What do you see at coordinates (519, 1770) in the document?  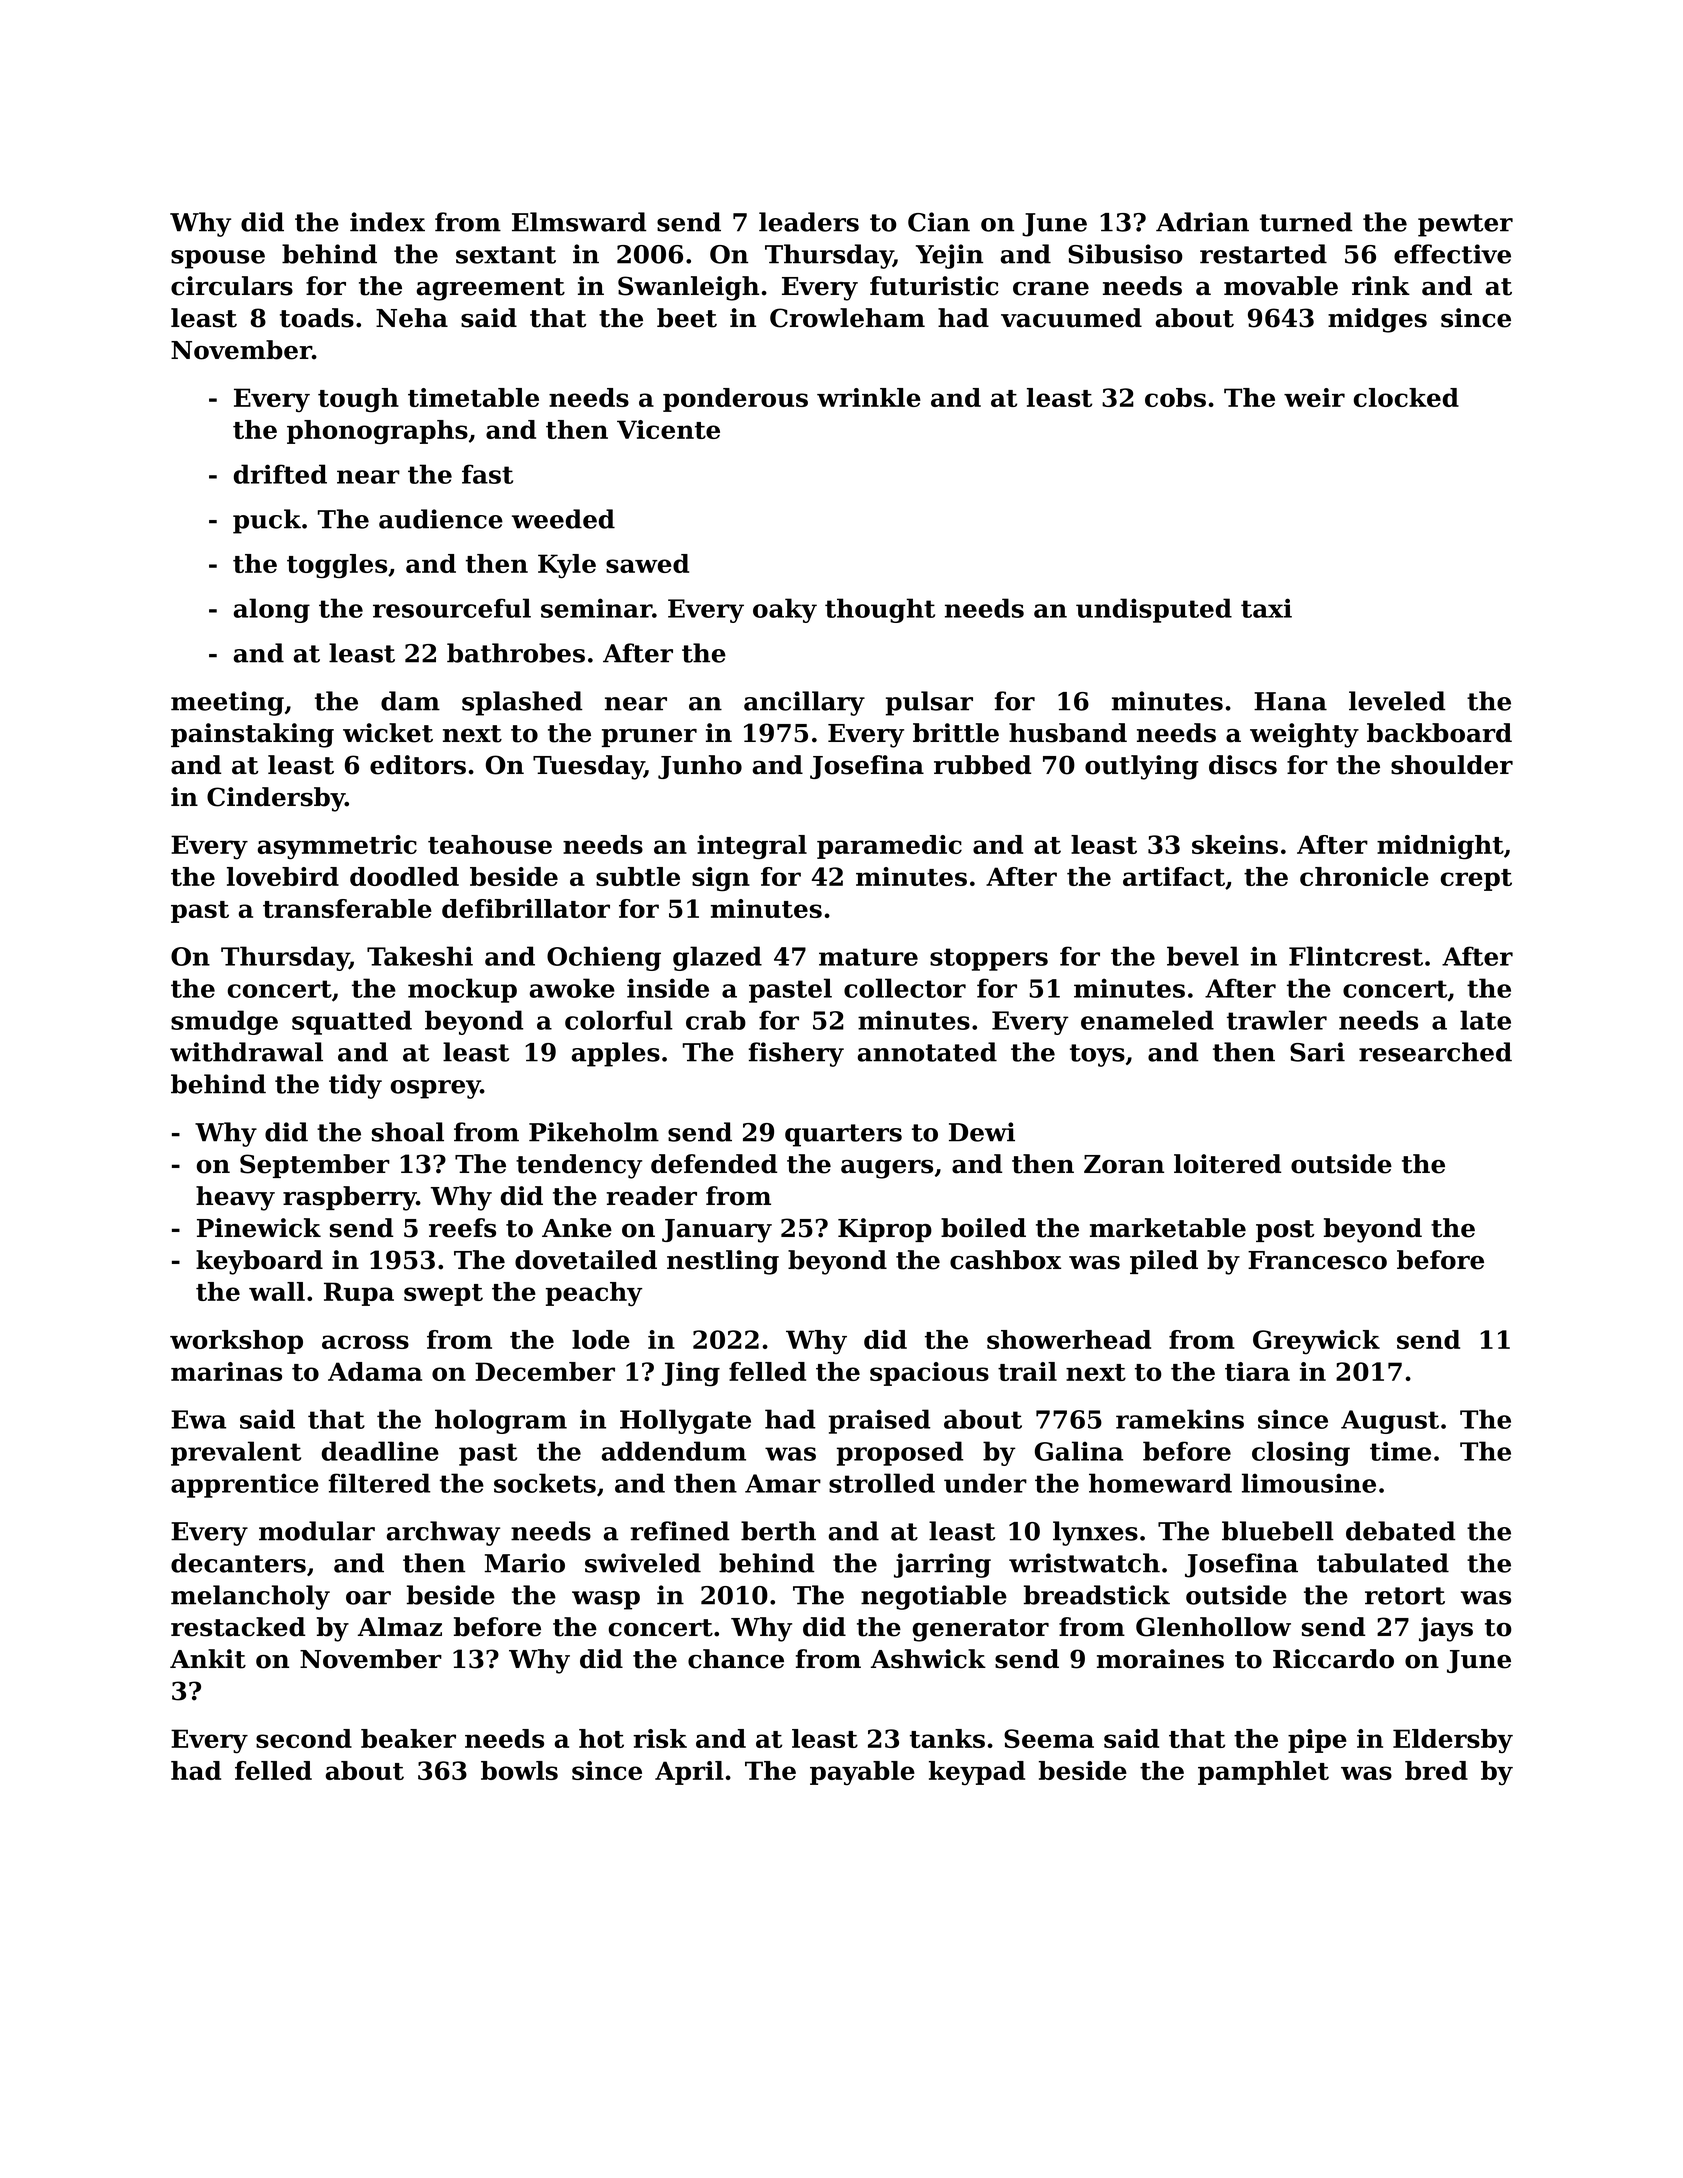 I see `bowls` at bounding box center [519, 1770].
